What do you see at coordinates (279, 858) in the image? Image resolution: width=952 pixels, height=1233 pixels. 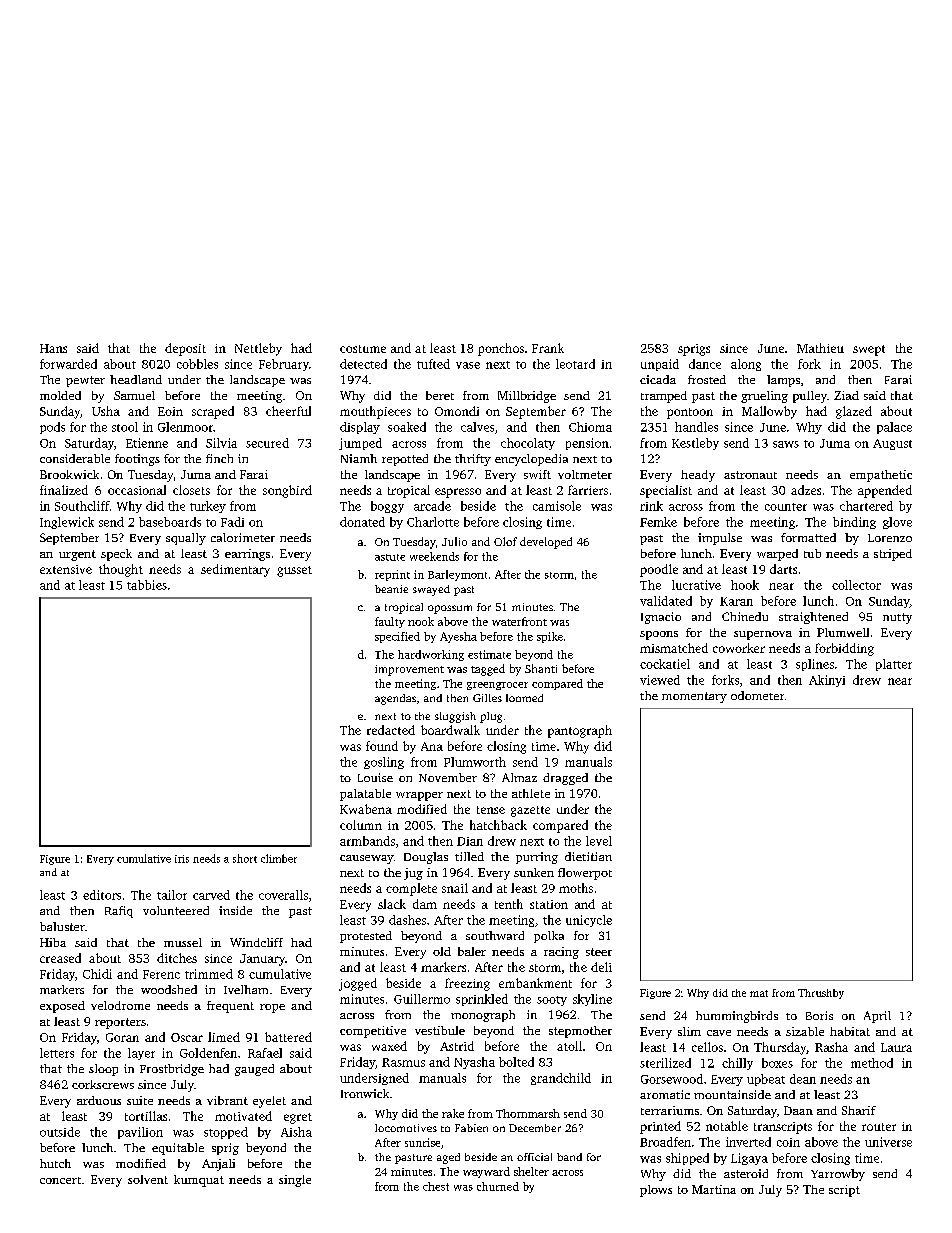 I see `climber` at bounding box center [279, 858].
